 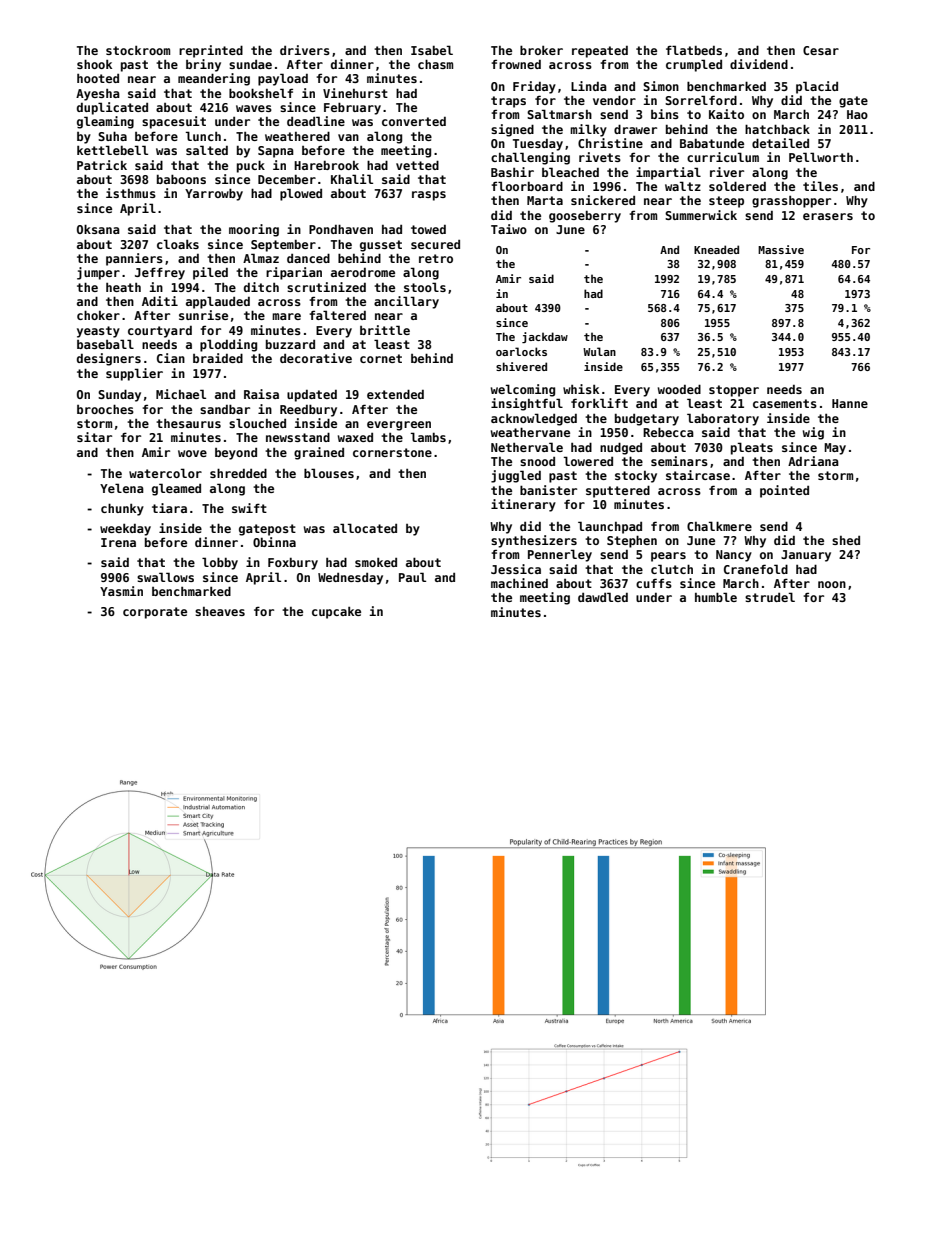 I want to click on Isabel, so click(x=432, y=50).
